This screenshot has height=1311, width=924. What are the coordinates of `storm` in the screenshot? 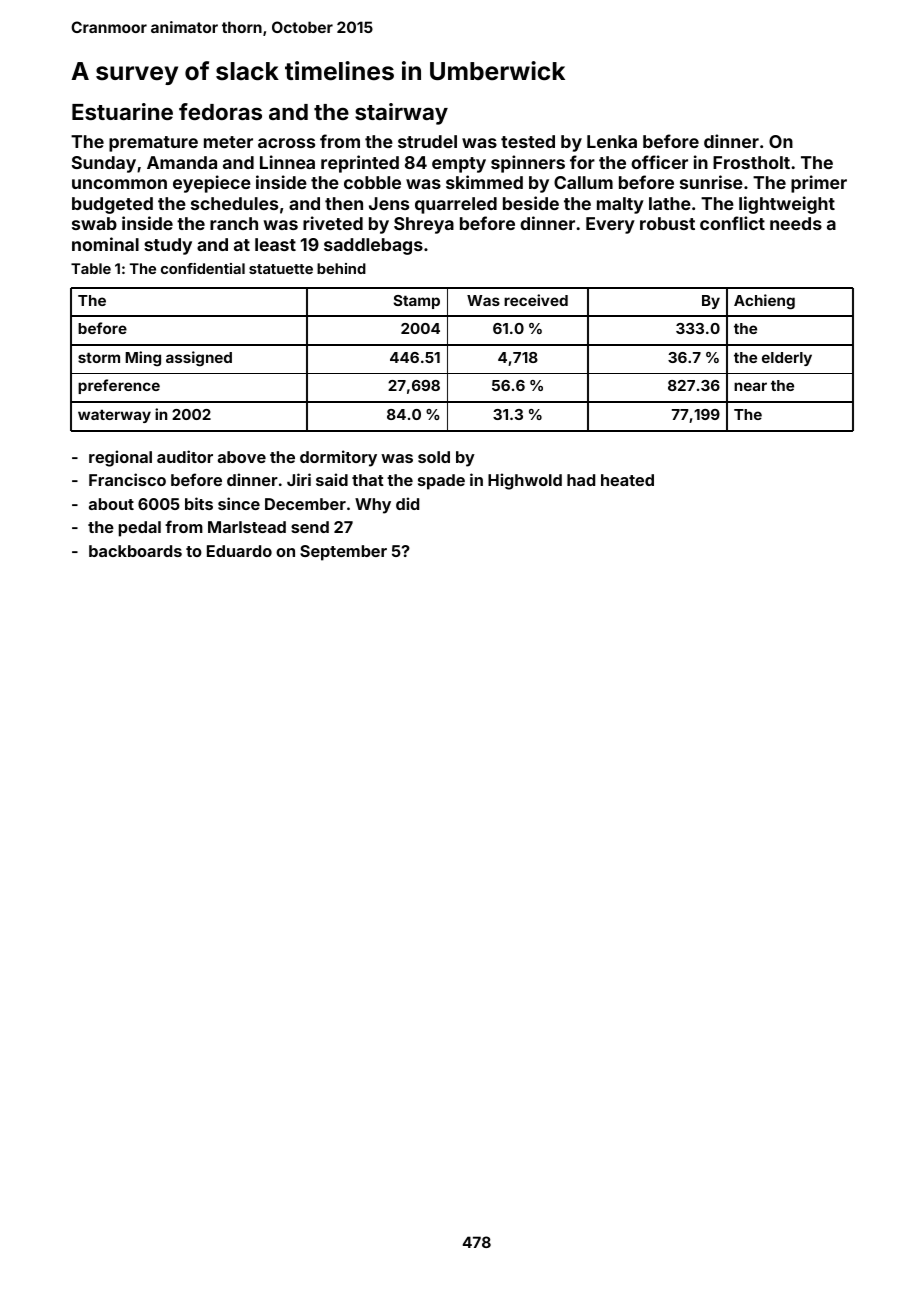 It's located at (99, 357).
